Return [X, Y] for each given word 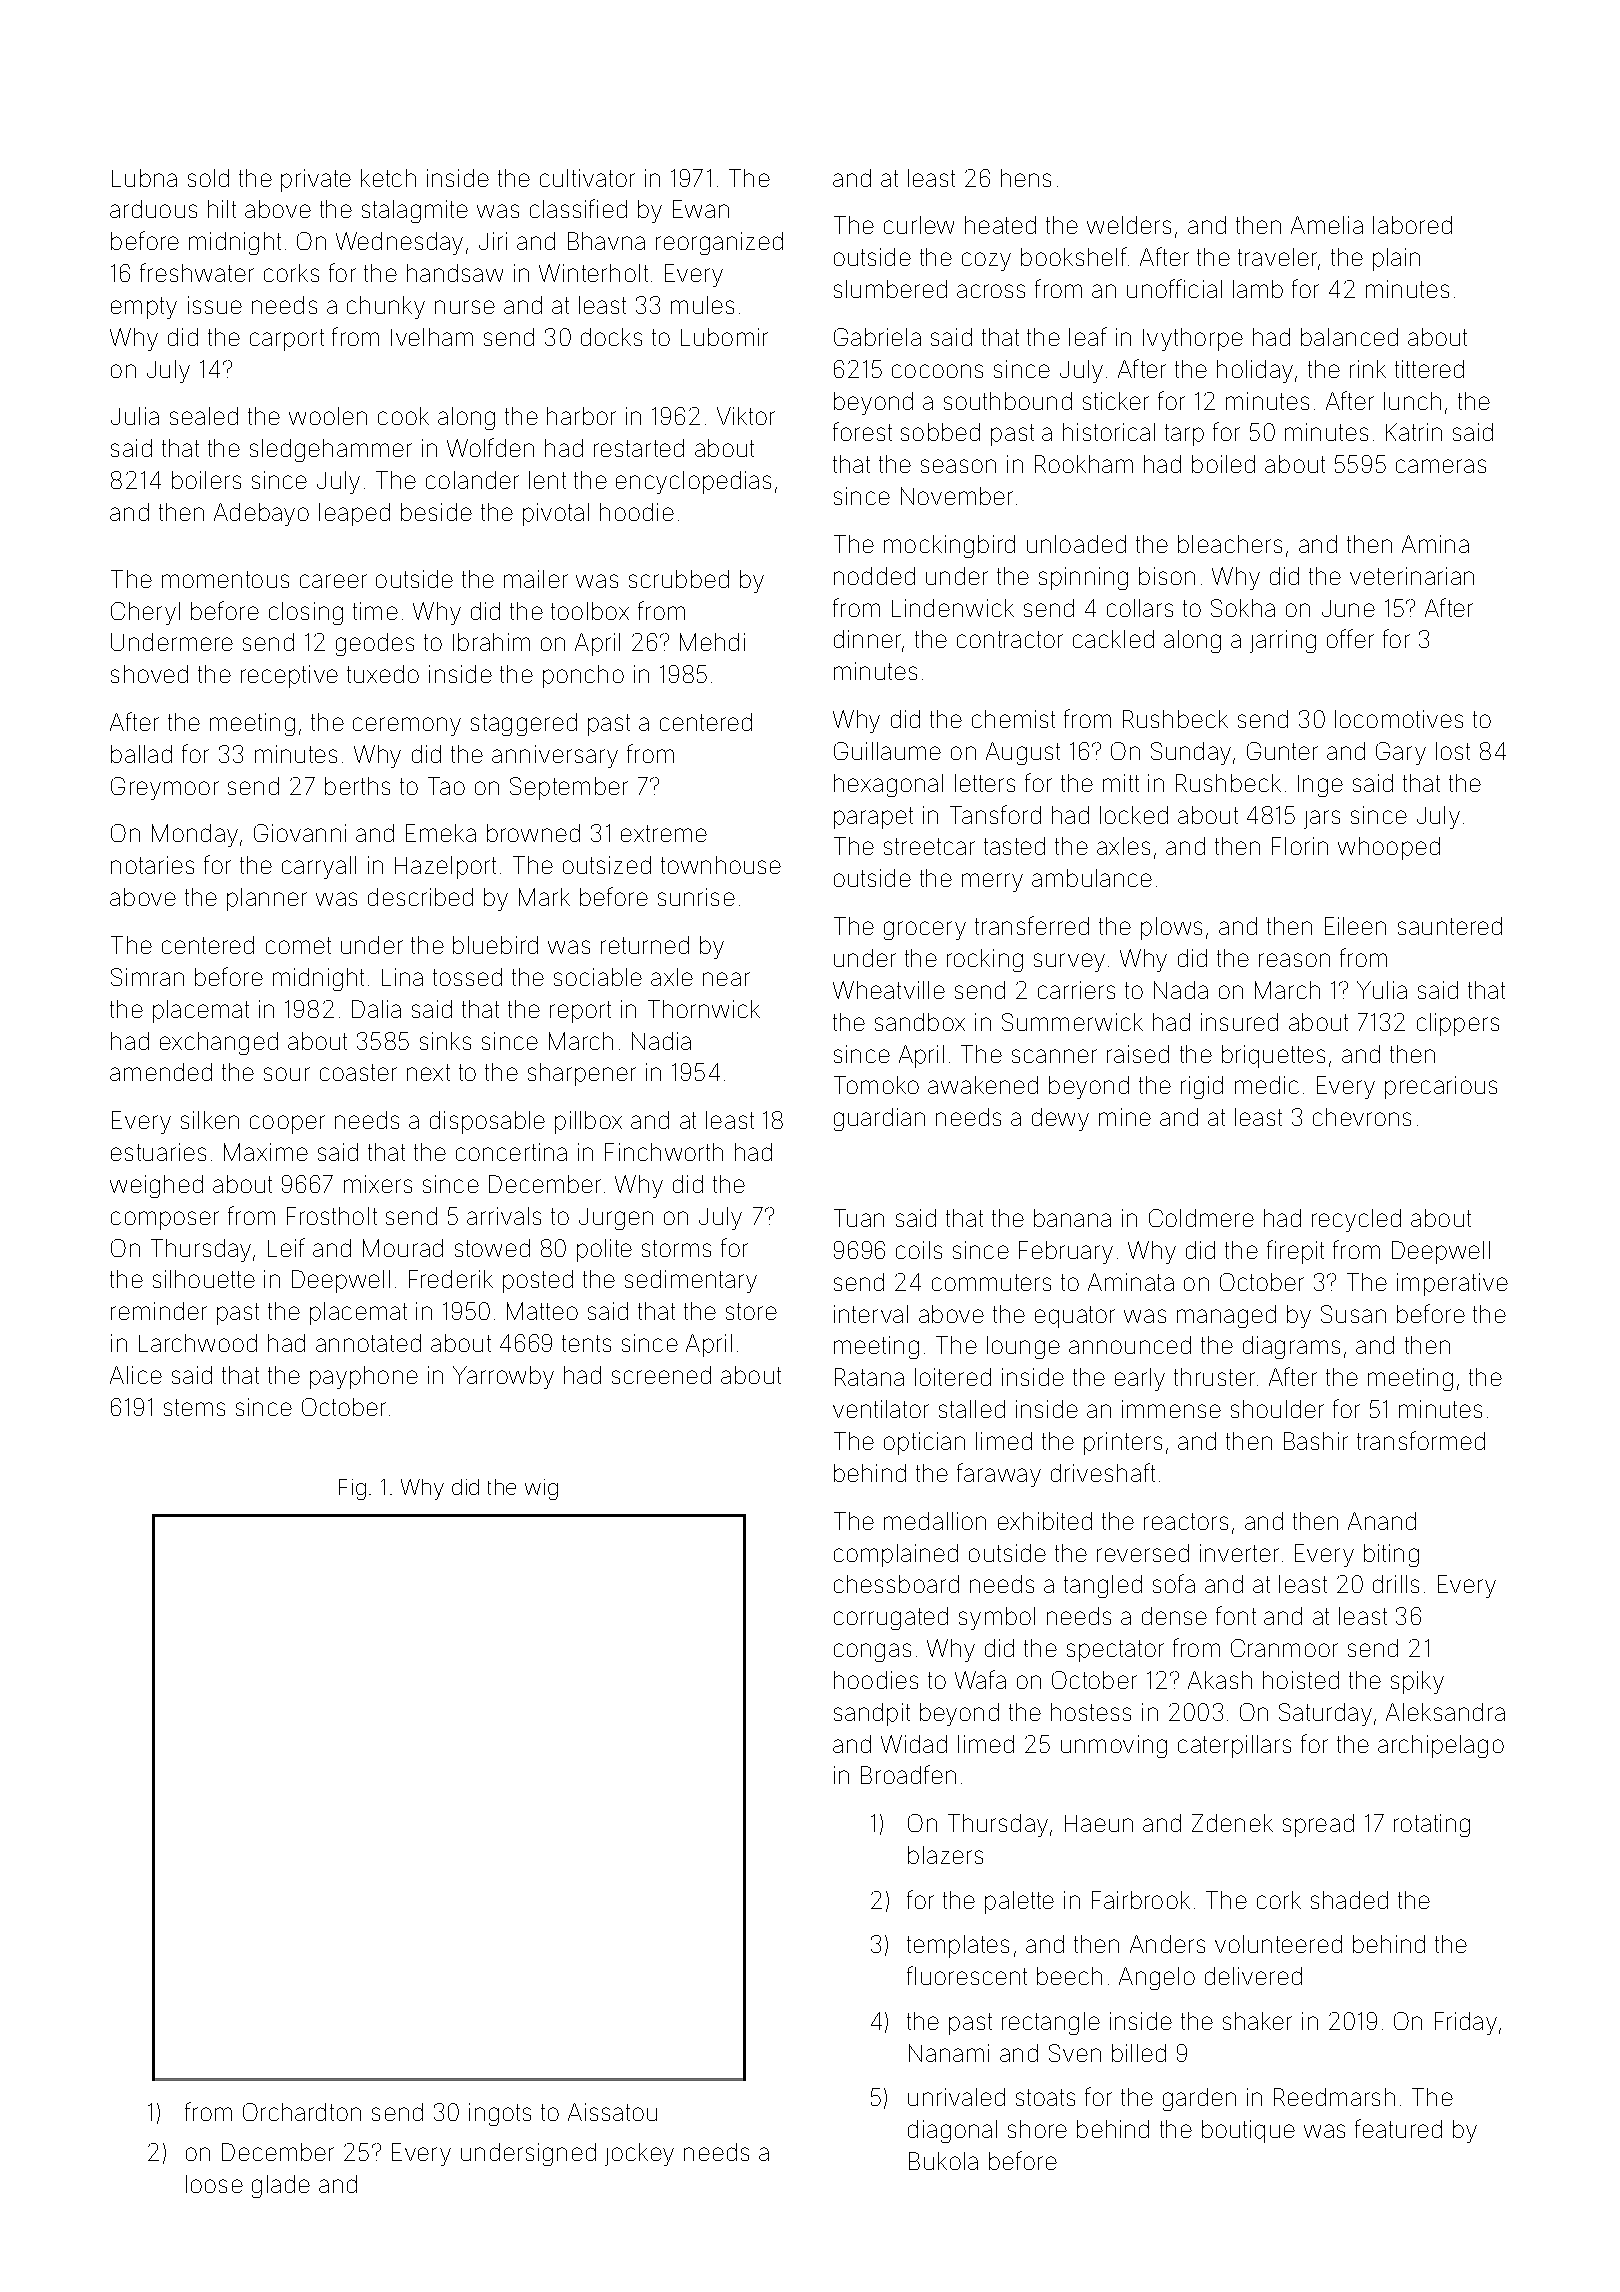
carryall [319, 867]
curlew [919, 225]
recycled [1356, 1220]
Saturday [1325, 1714]
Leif [286, 1247]
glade [281, 2186]
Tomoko [876, 1085]
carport [287, 340]
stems [194, 1407]
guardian [879, 1119]
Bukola [943, 2161]
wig [541, 1489]
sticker [1116, 401]
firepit [1295, 1252]
